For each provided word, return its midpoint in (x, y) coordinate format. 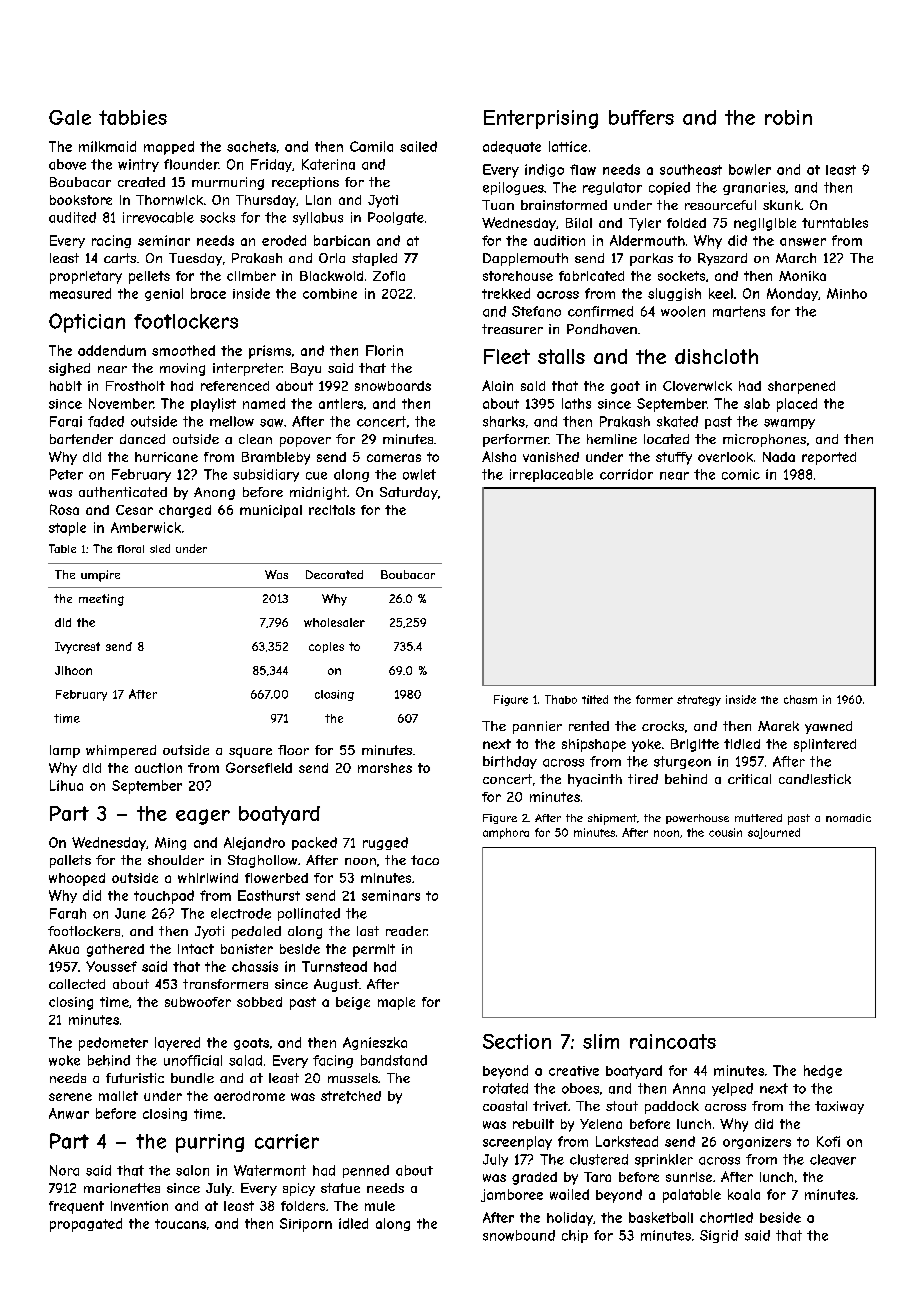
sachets (251, 146)
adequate (512, 147)
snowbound (519, 1235)
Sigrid (719, 1236)
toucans (180, 1224)
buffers (641, 117)
